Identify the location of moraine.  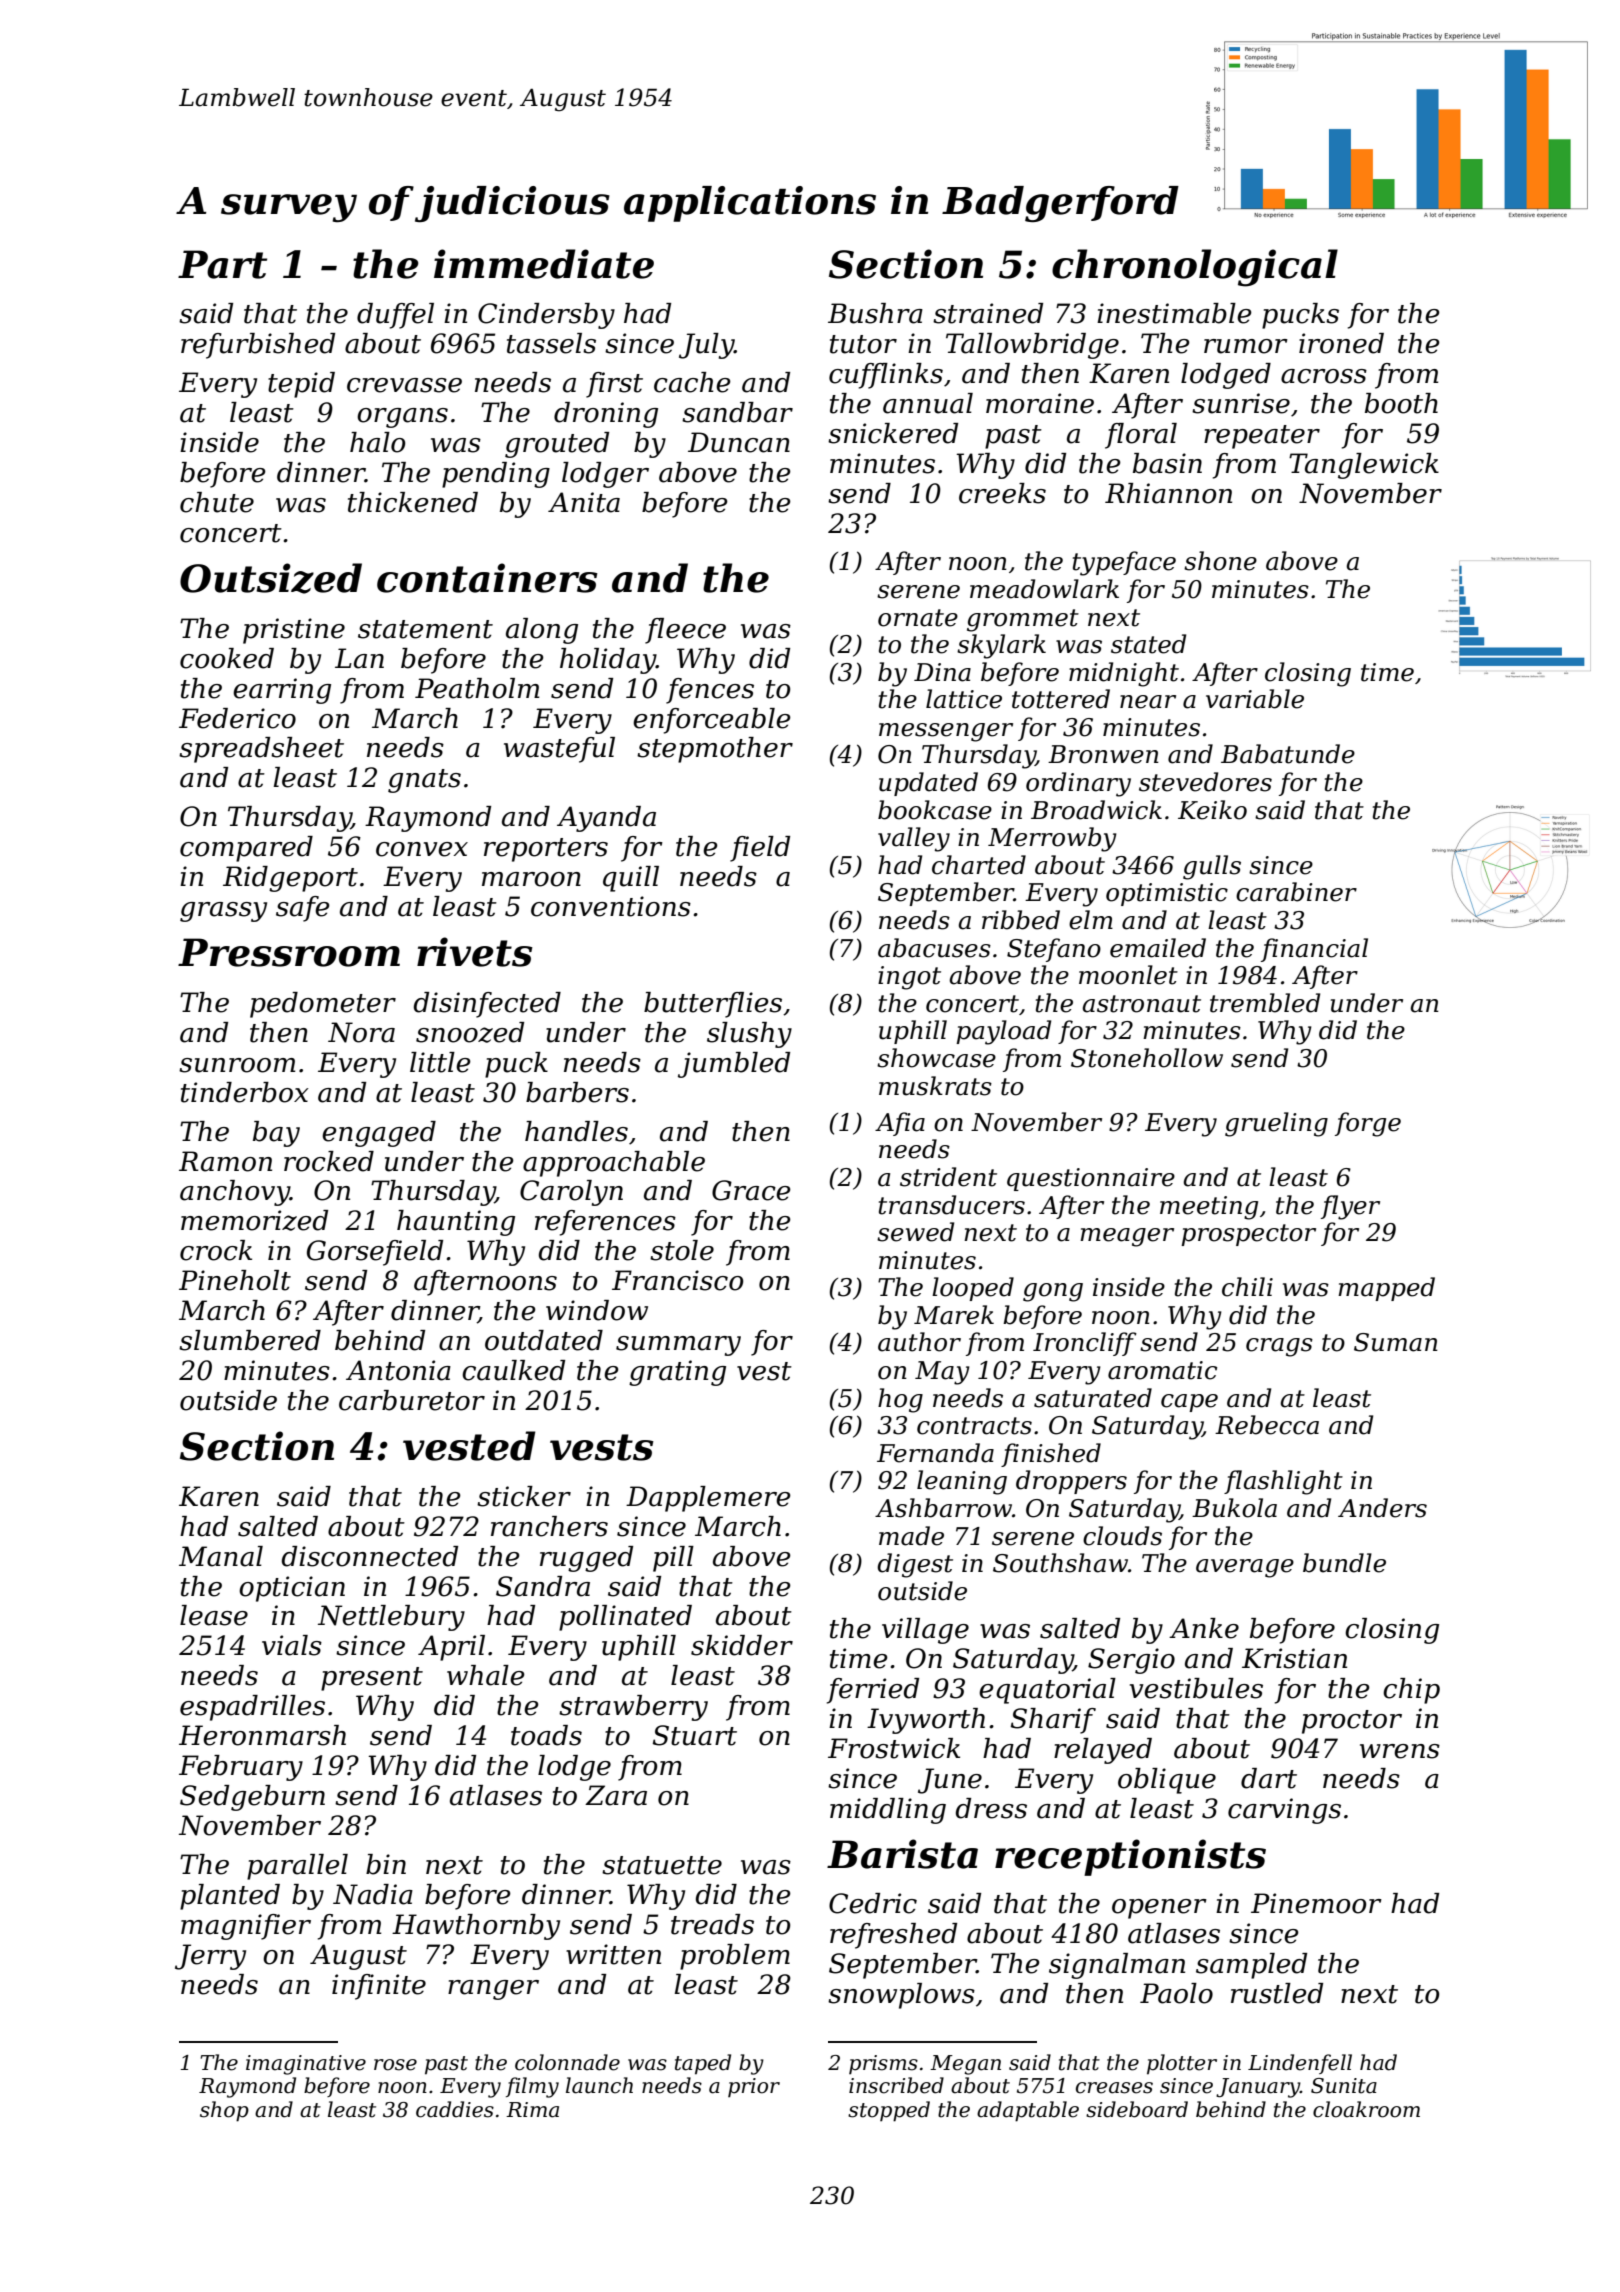
(1040, 403).
